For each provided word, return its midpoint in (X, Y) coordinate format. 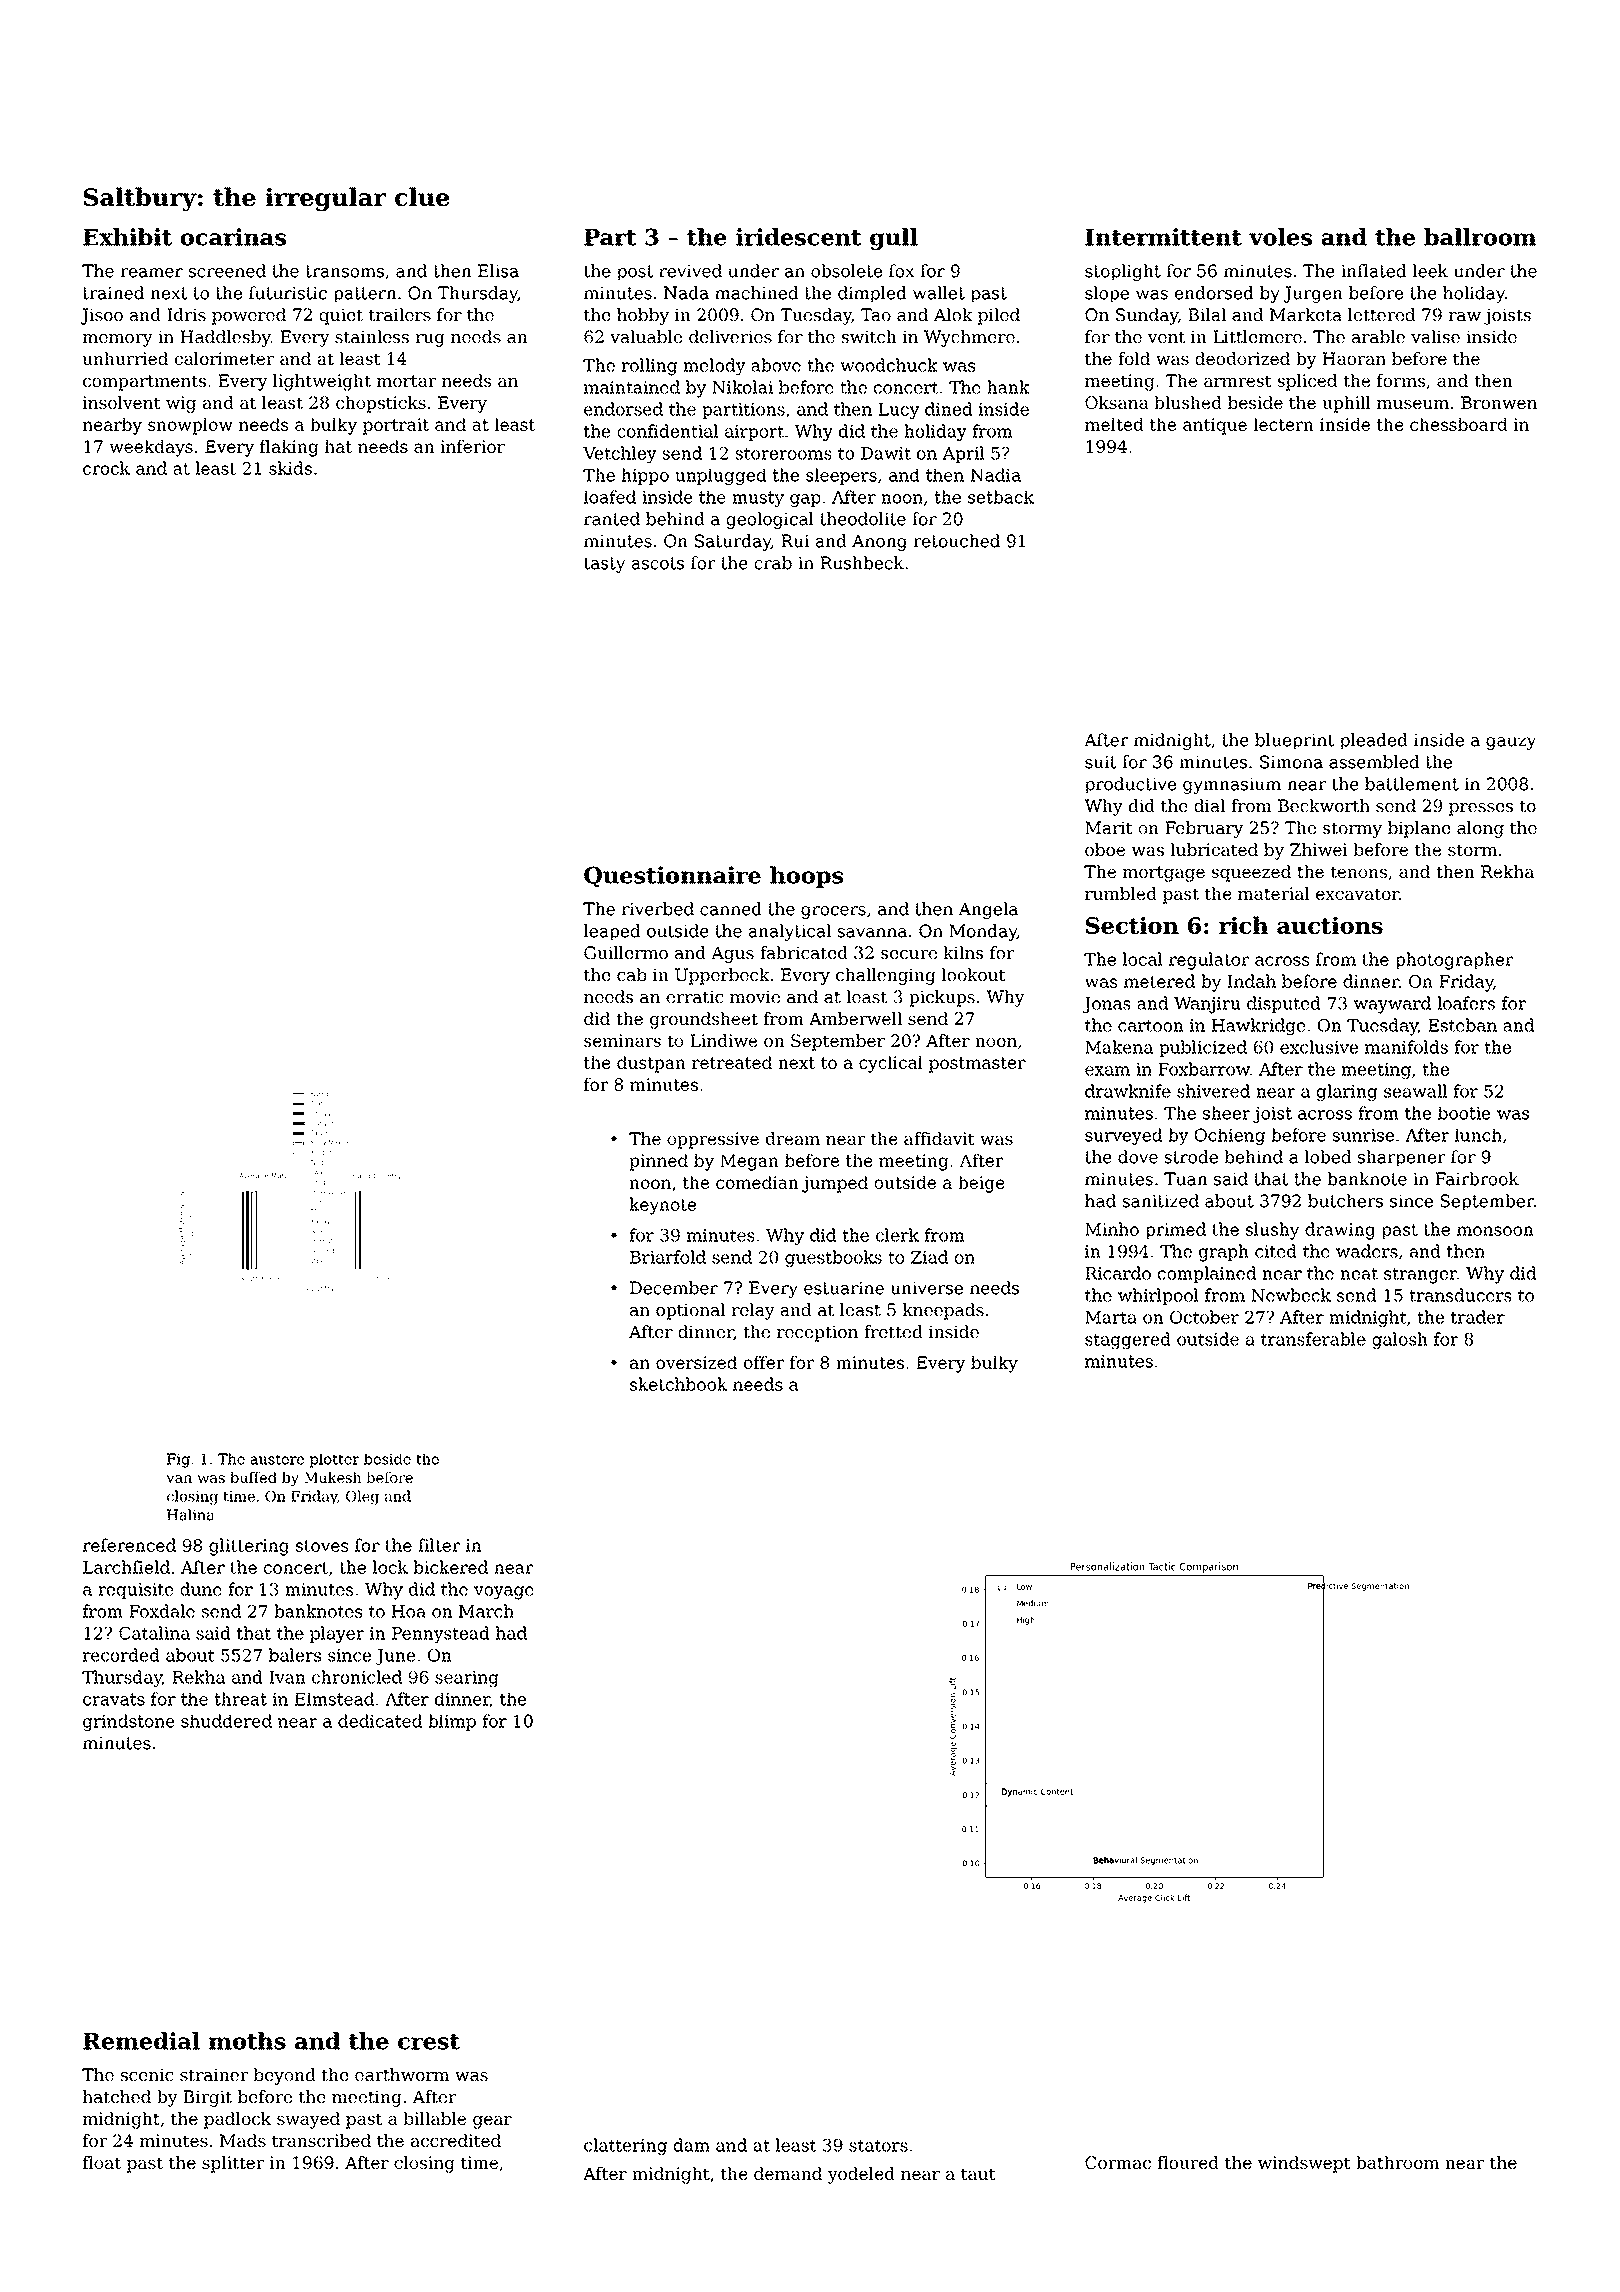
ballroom (1480, 237)
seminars (622, 1040)
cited (1276, 1251)
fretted (893, 1331)
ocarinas (233, 237)
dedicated (380, 1721)
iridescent (798, 237)
